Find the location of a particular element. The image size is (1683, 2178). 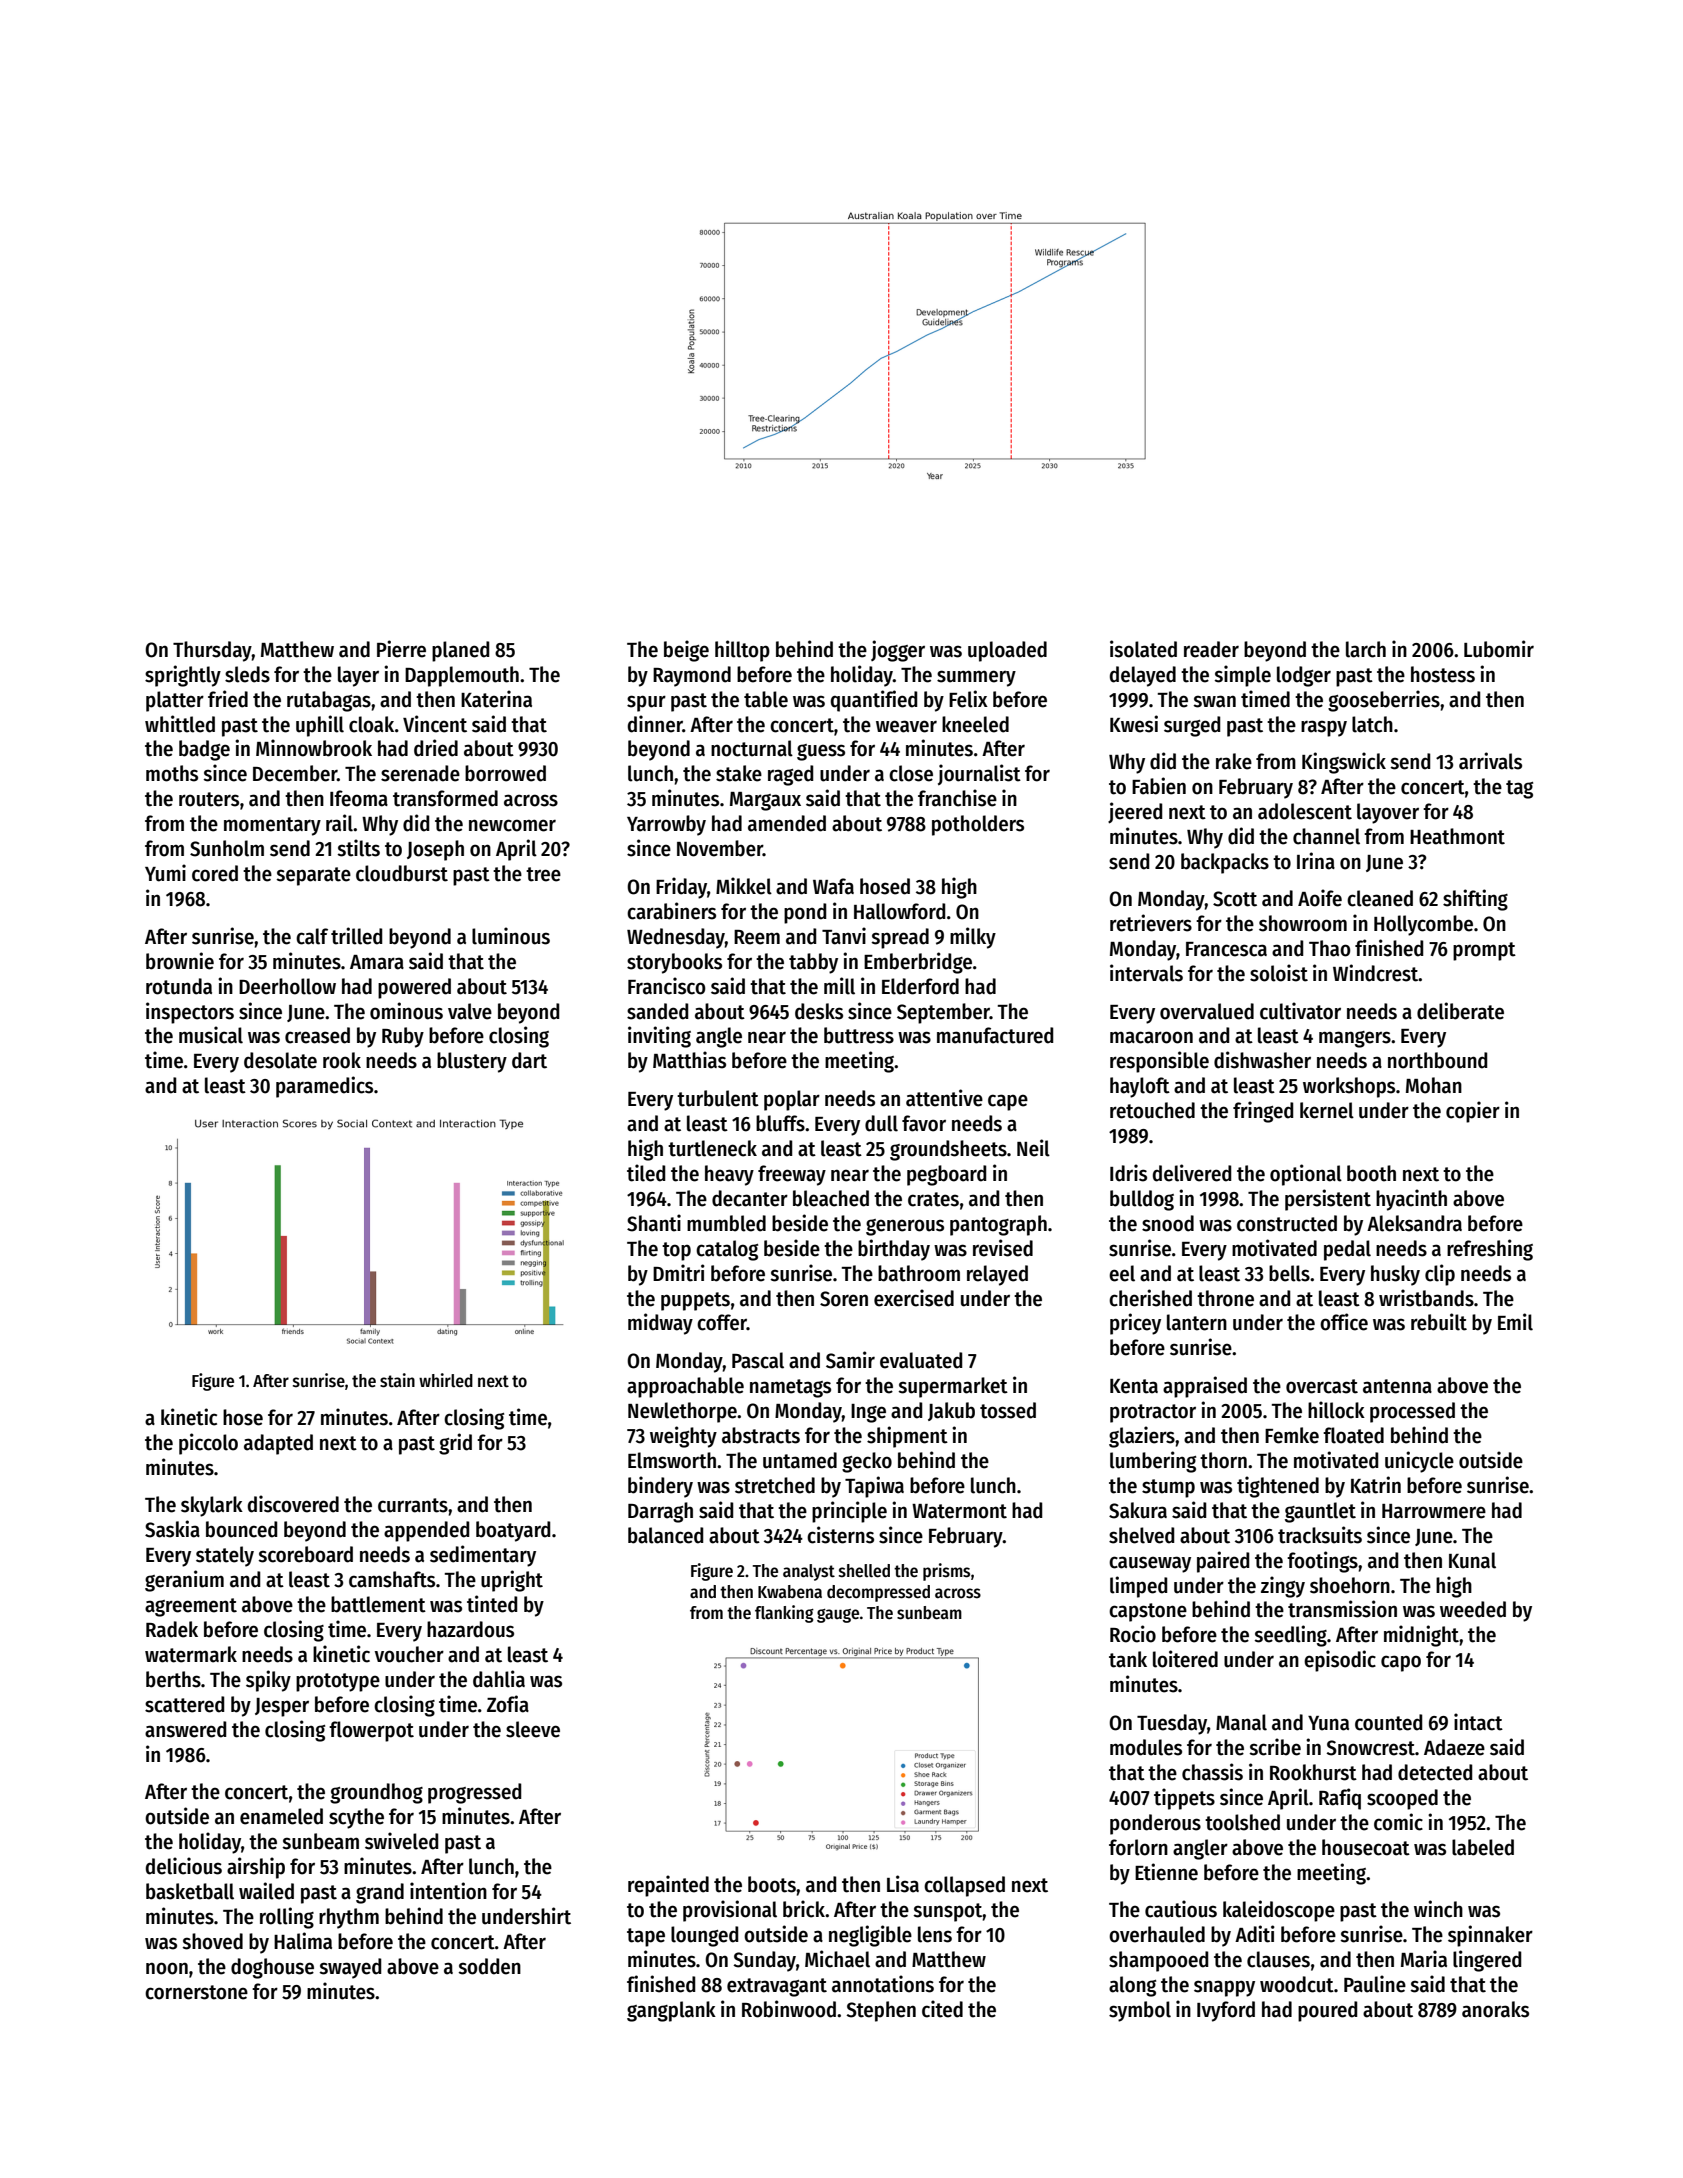

uploaded is located at coordinates (1007, 651).
